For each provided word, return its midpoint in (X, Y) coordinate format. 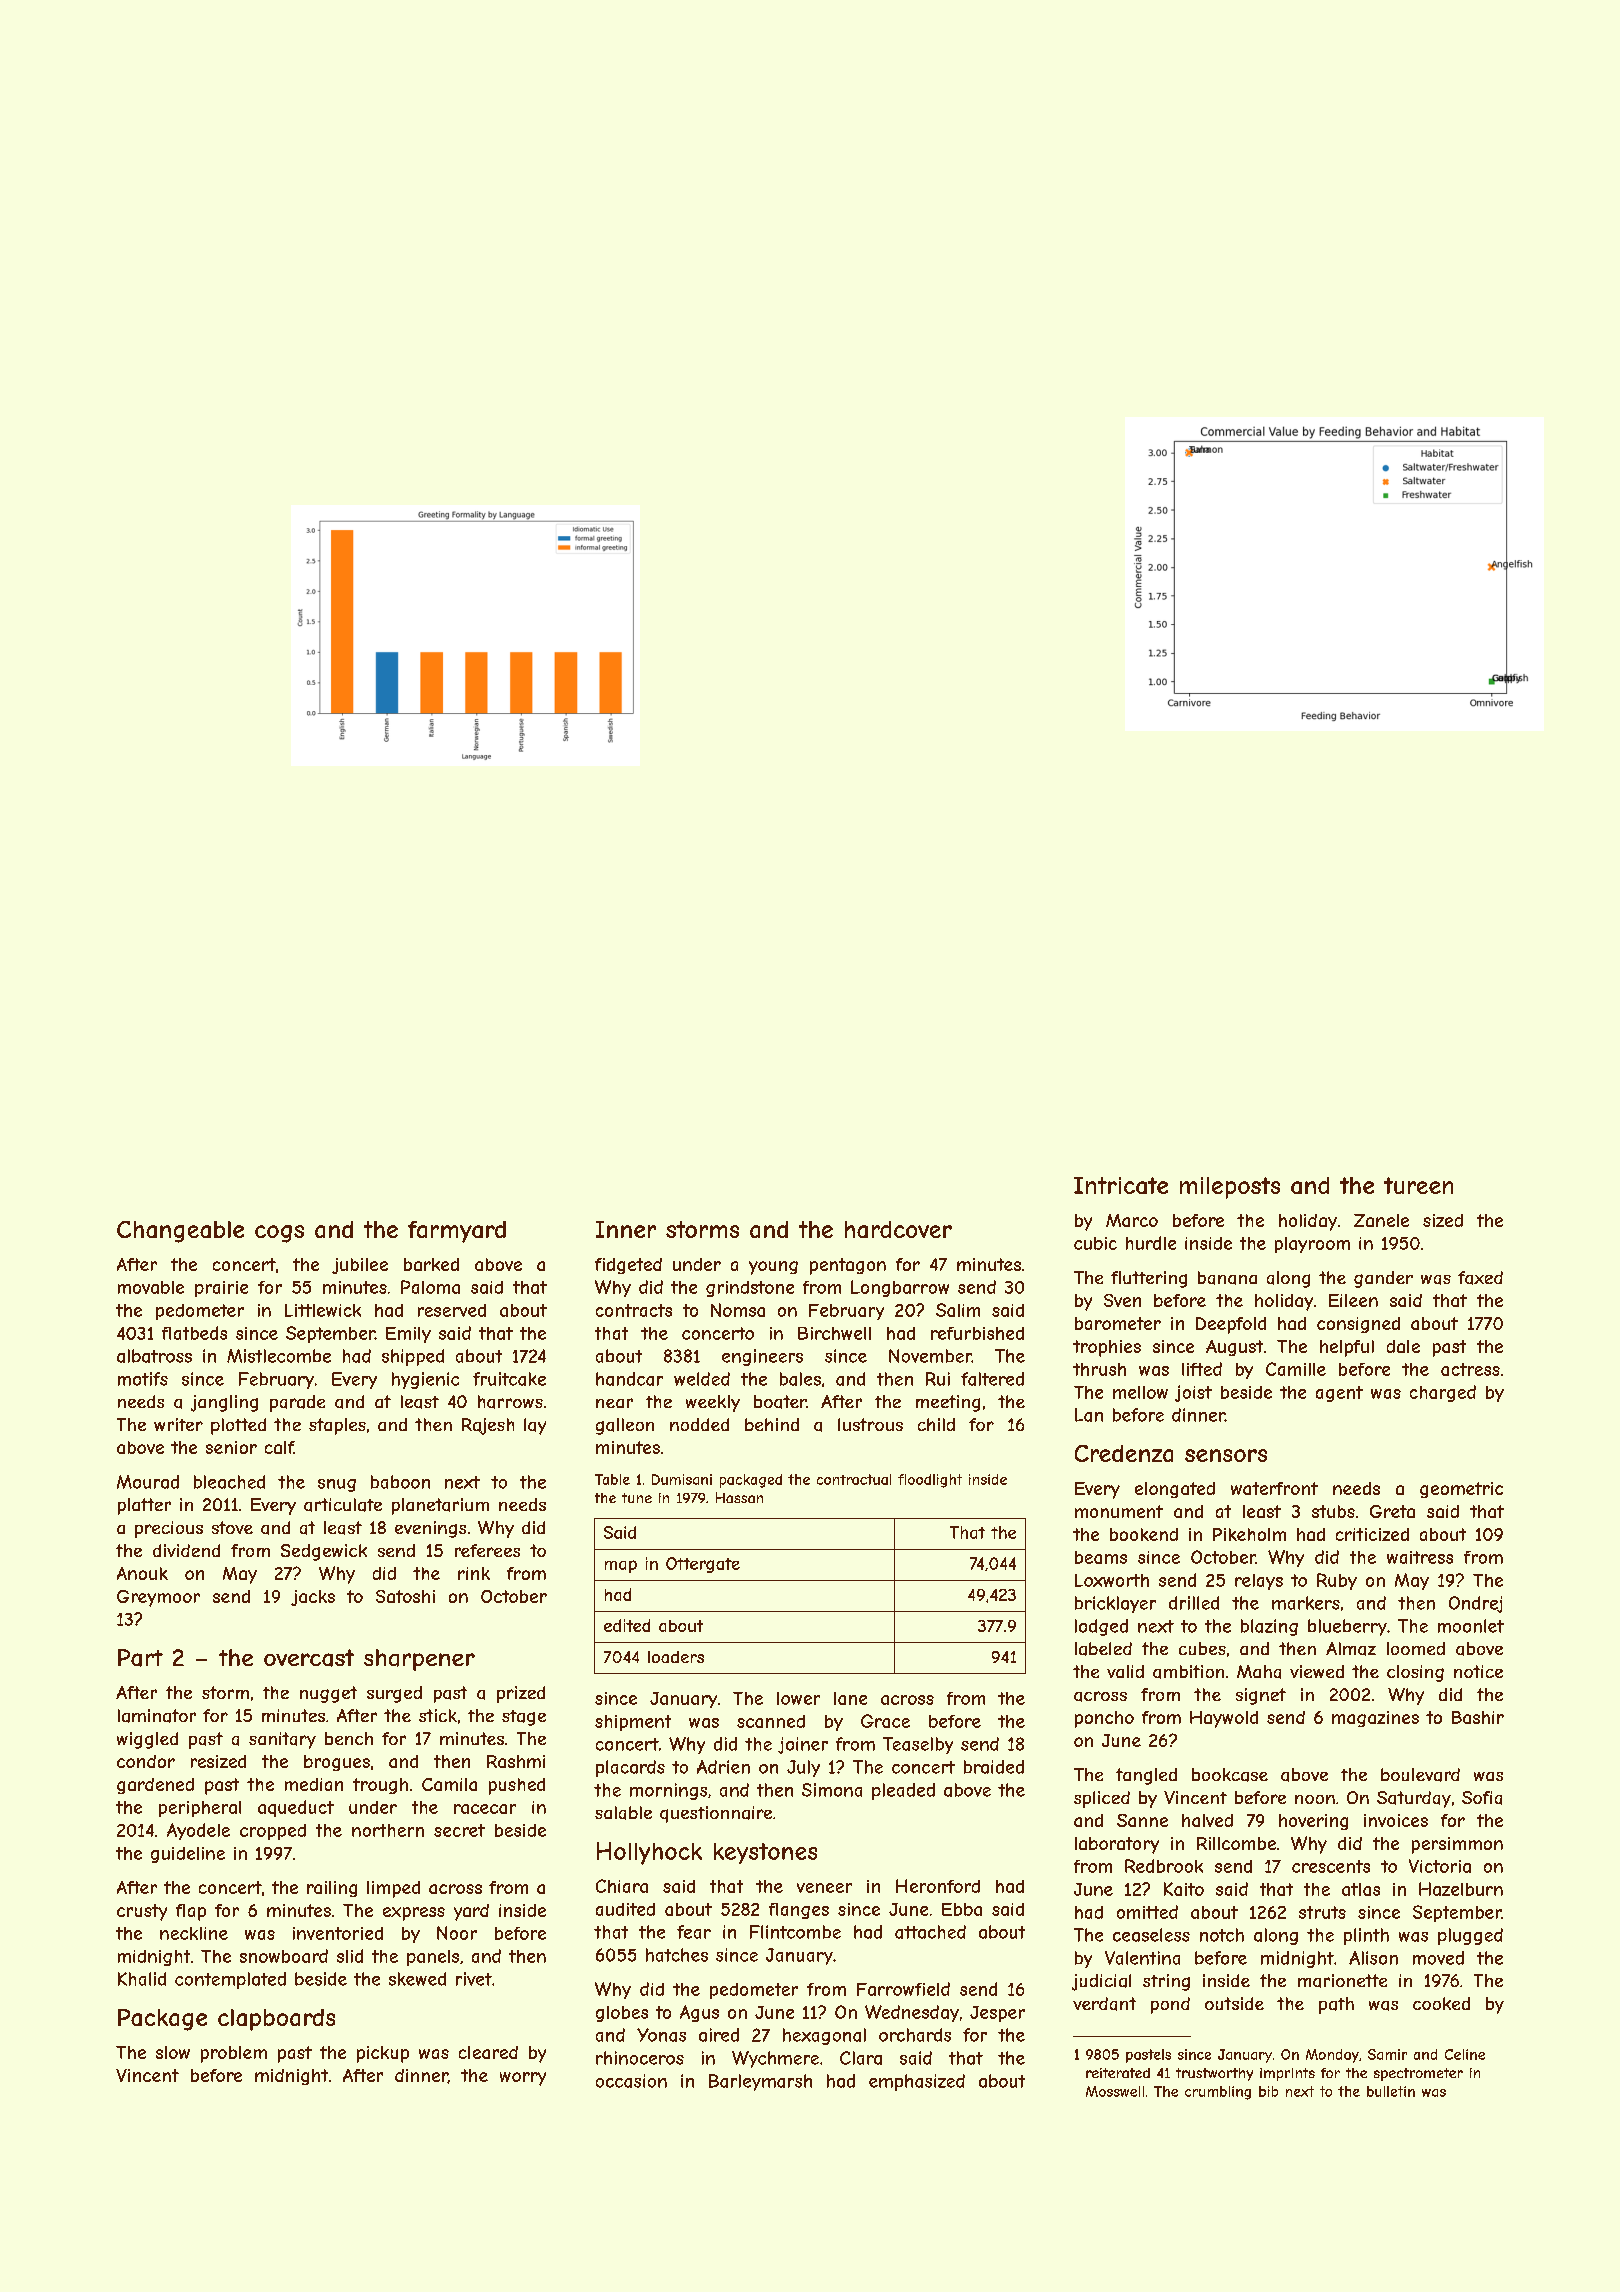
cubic (1095, 1243)
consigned (1358, 1325)
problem (234, 2054)
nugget (328, 1694)
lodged (1101, 1627)
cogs (279, 1234)
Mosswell (1115, 2091)
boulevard (1420, 1775)
